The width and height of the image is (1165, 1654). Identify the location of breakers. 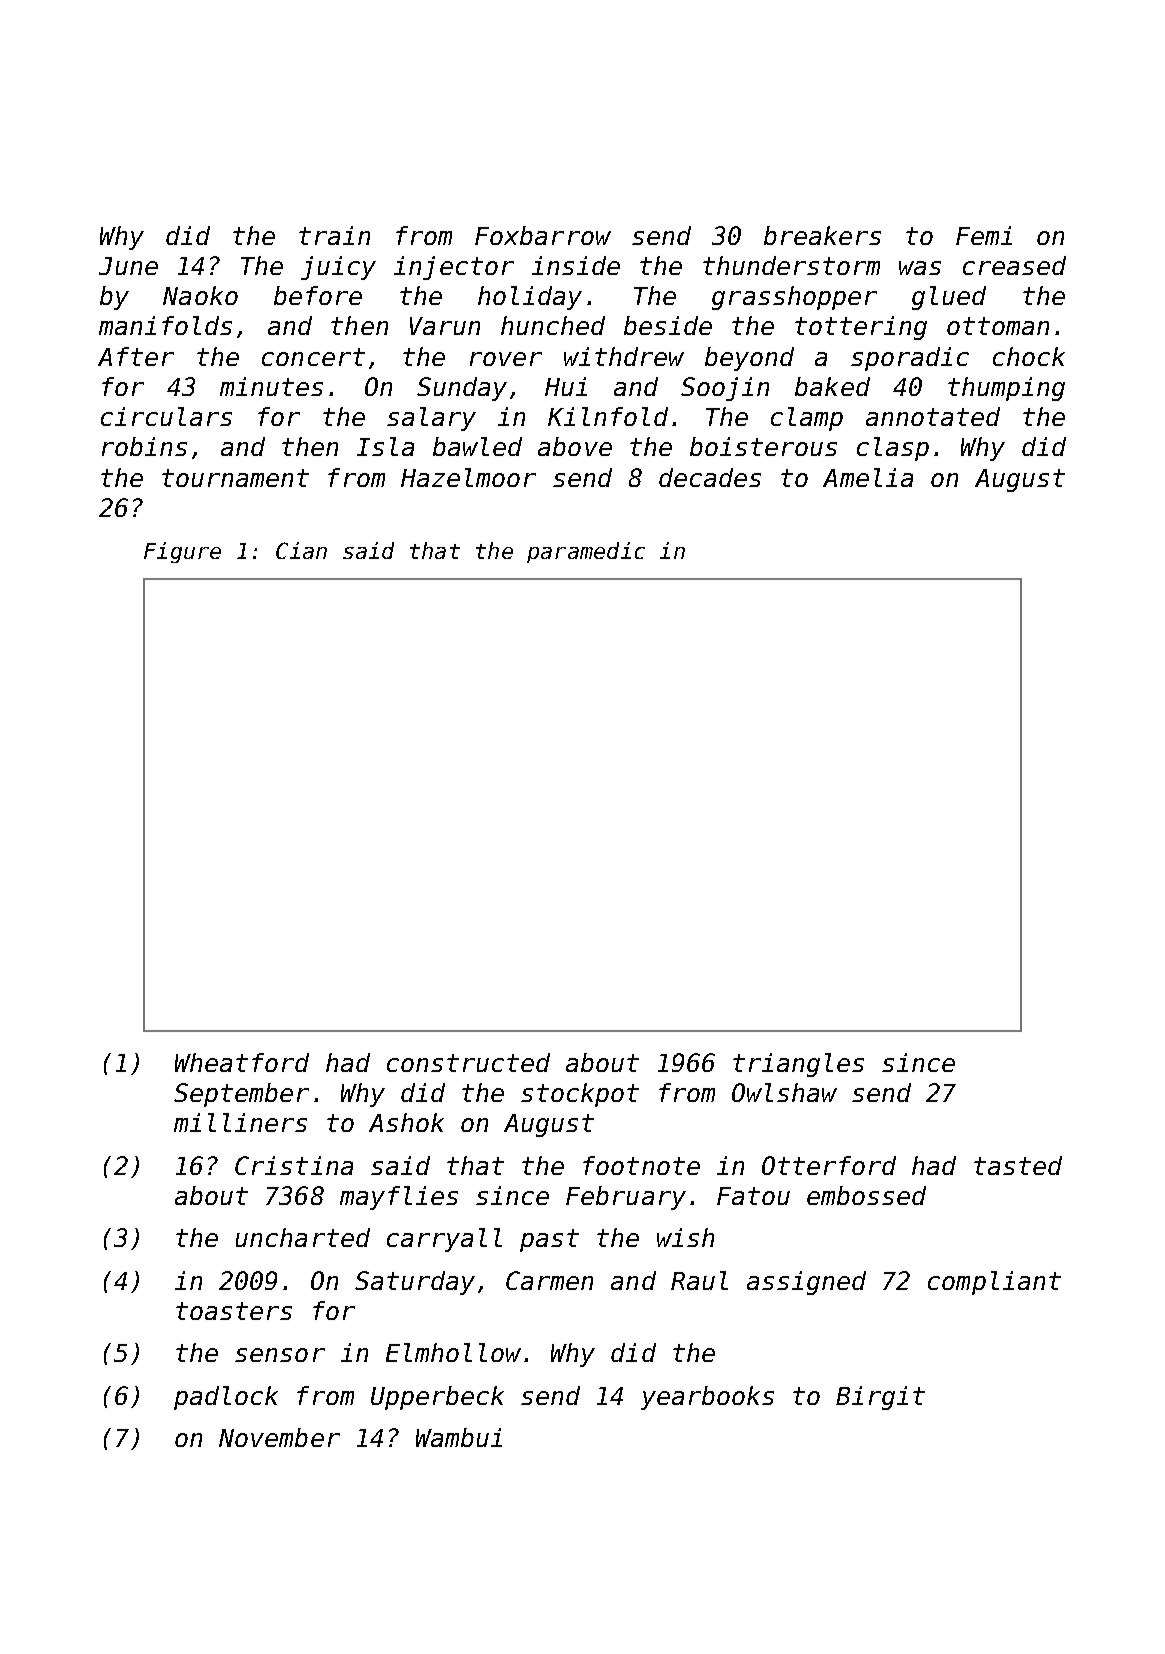
(822, 235).
